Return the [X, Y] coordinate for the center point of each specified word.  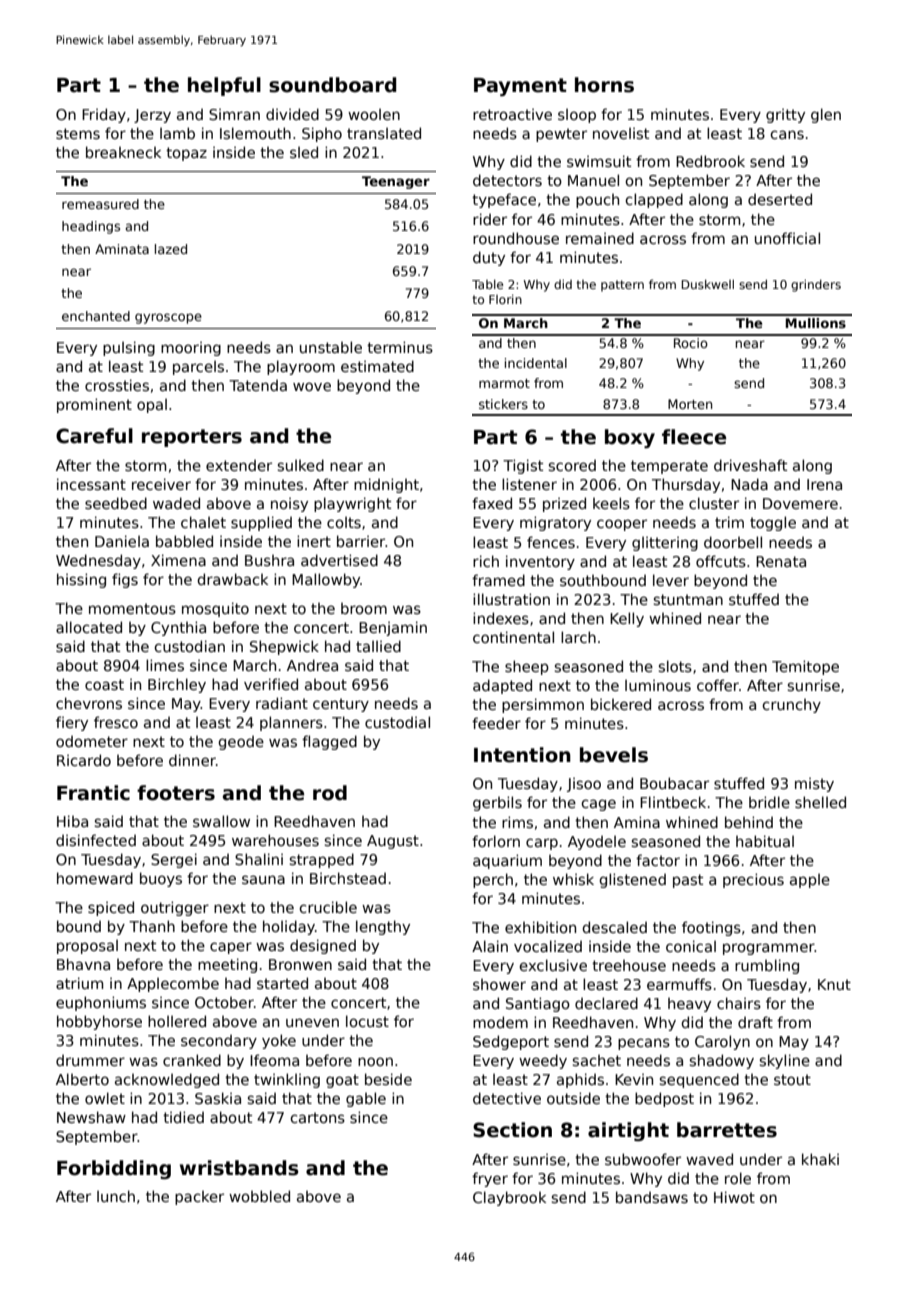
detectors [507, 180]
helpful [224, 86]
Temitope [805, 667]
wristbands [239, 1168]
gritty [785, 115]
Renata [781, 561]
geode [241, 742]
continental [513, 637]
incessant [91, 484]
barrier [361, 541]
